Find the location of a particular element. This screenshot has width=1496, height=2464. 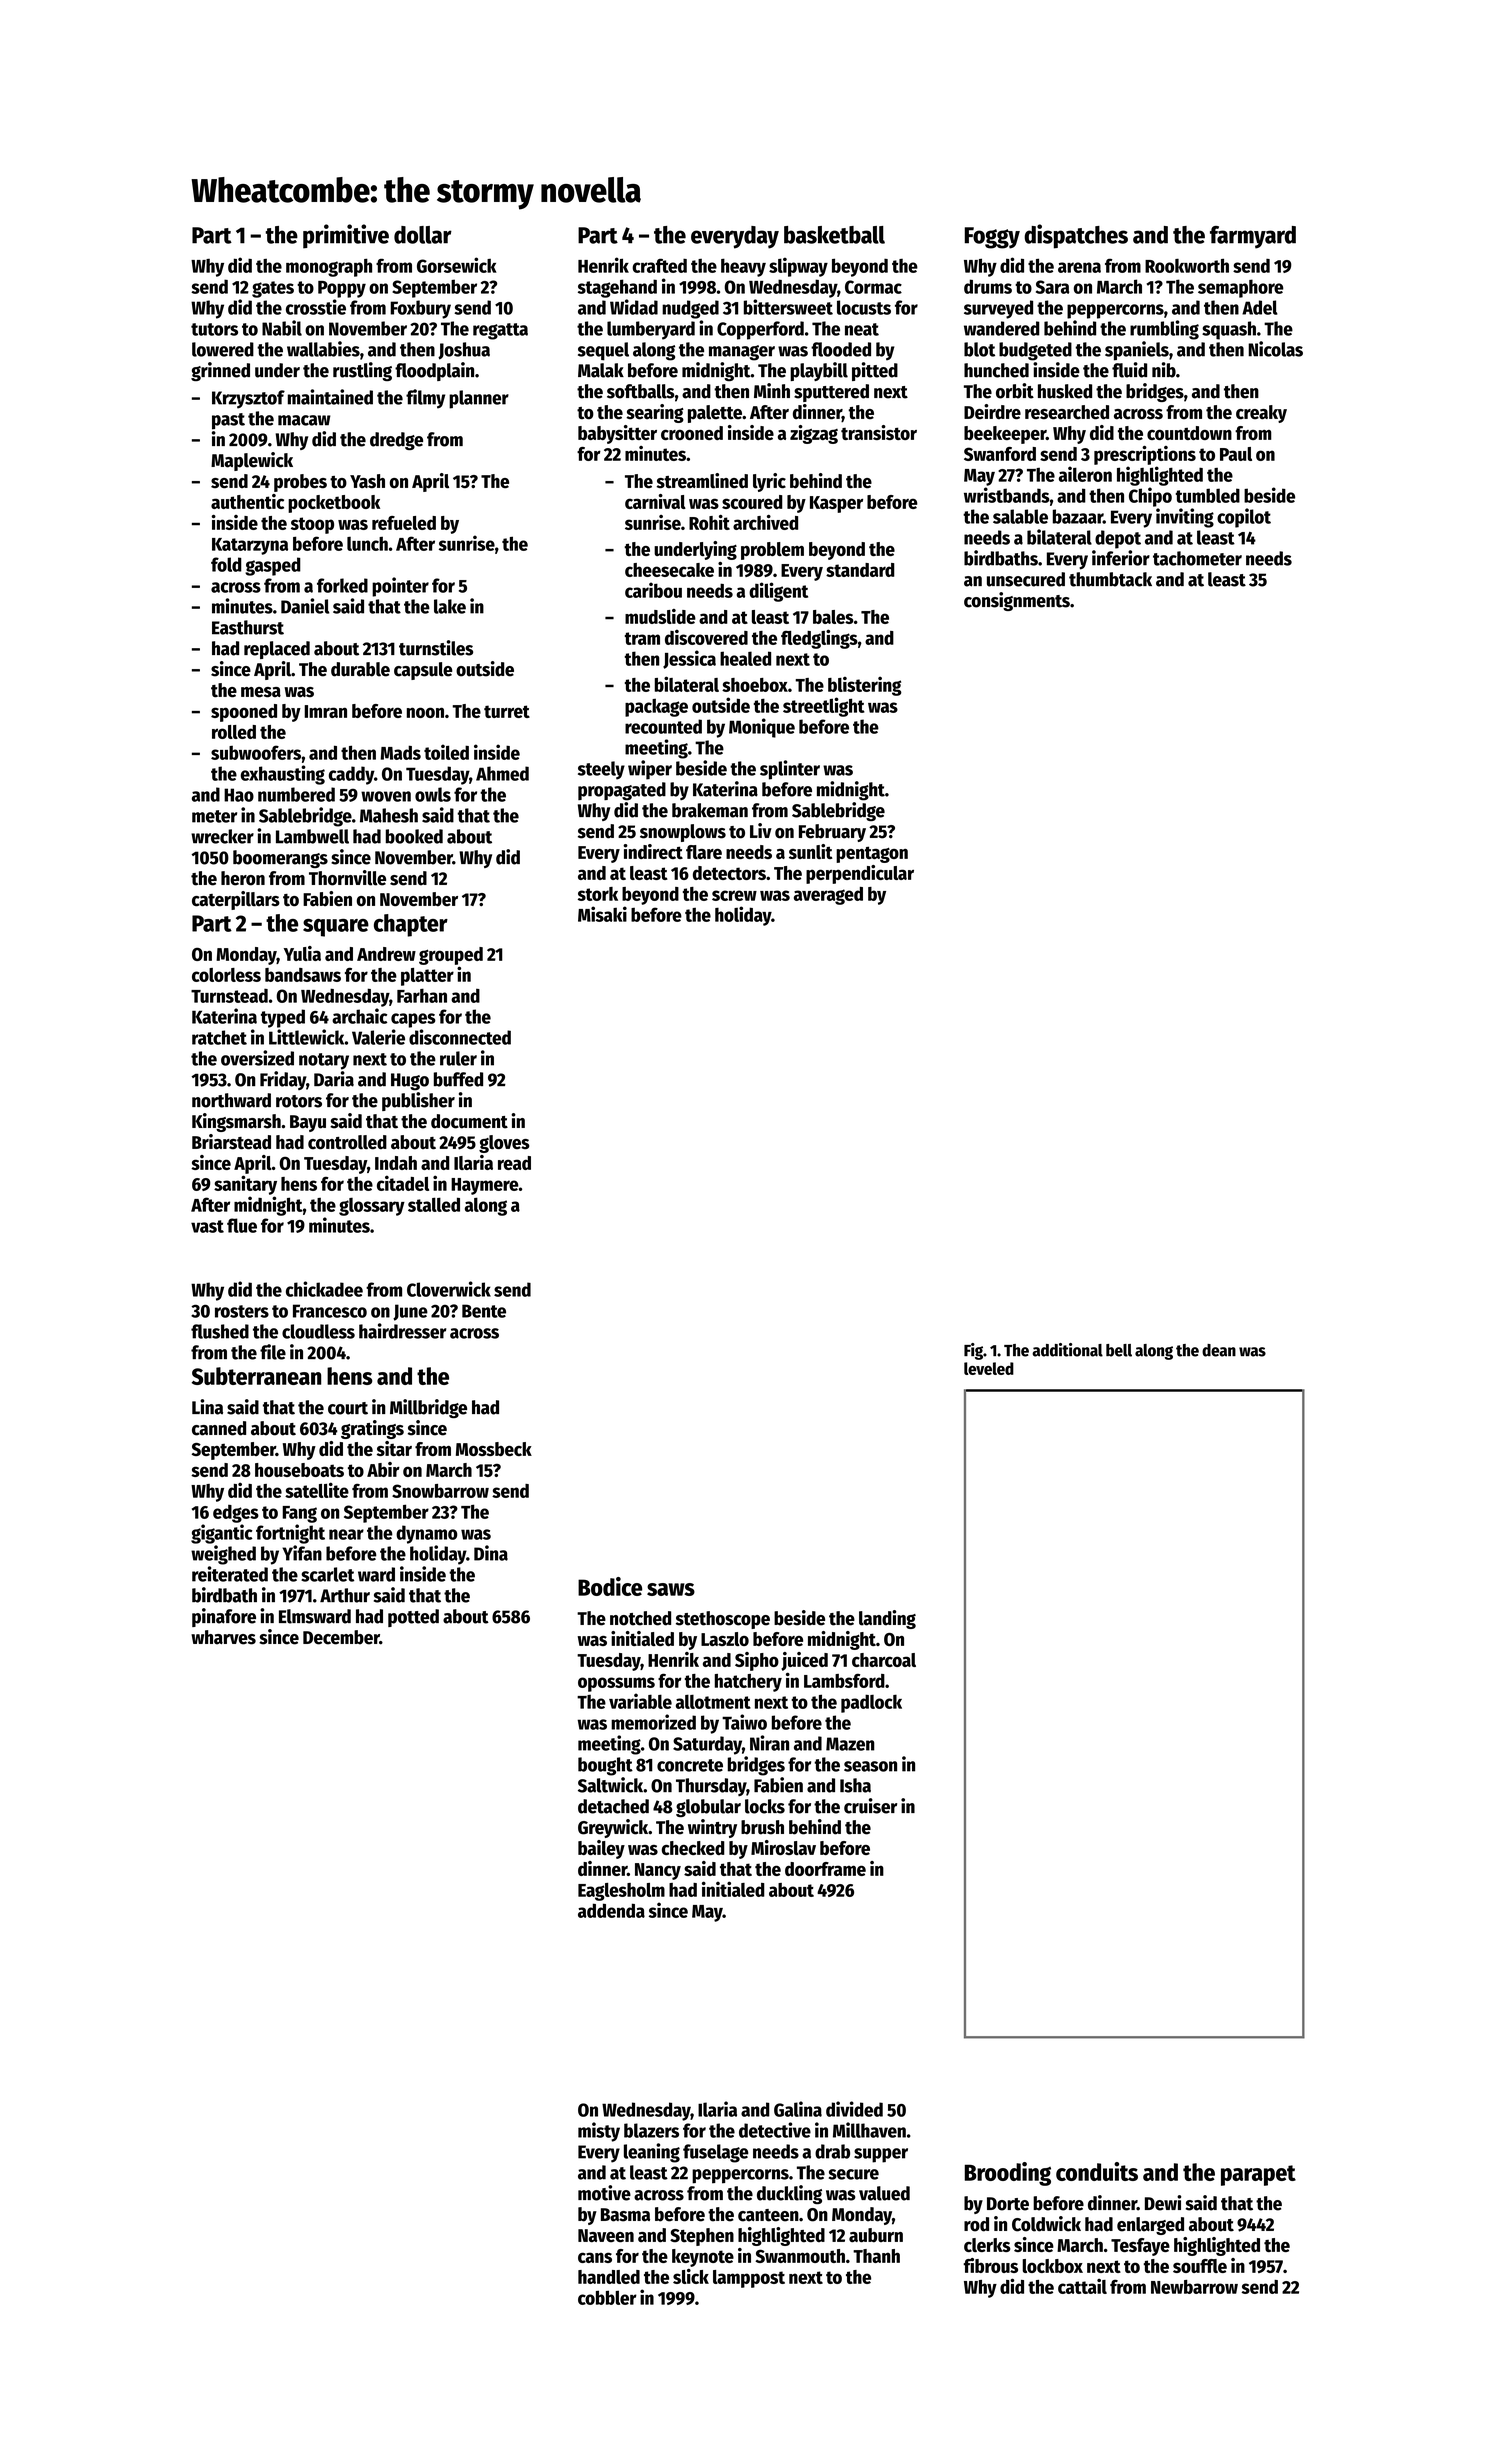

slick is located at coordinates (691, 2276).
